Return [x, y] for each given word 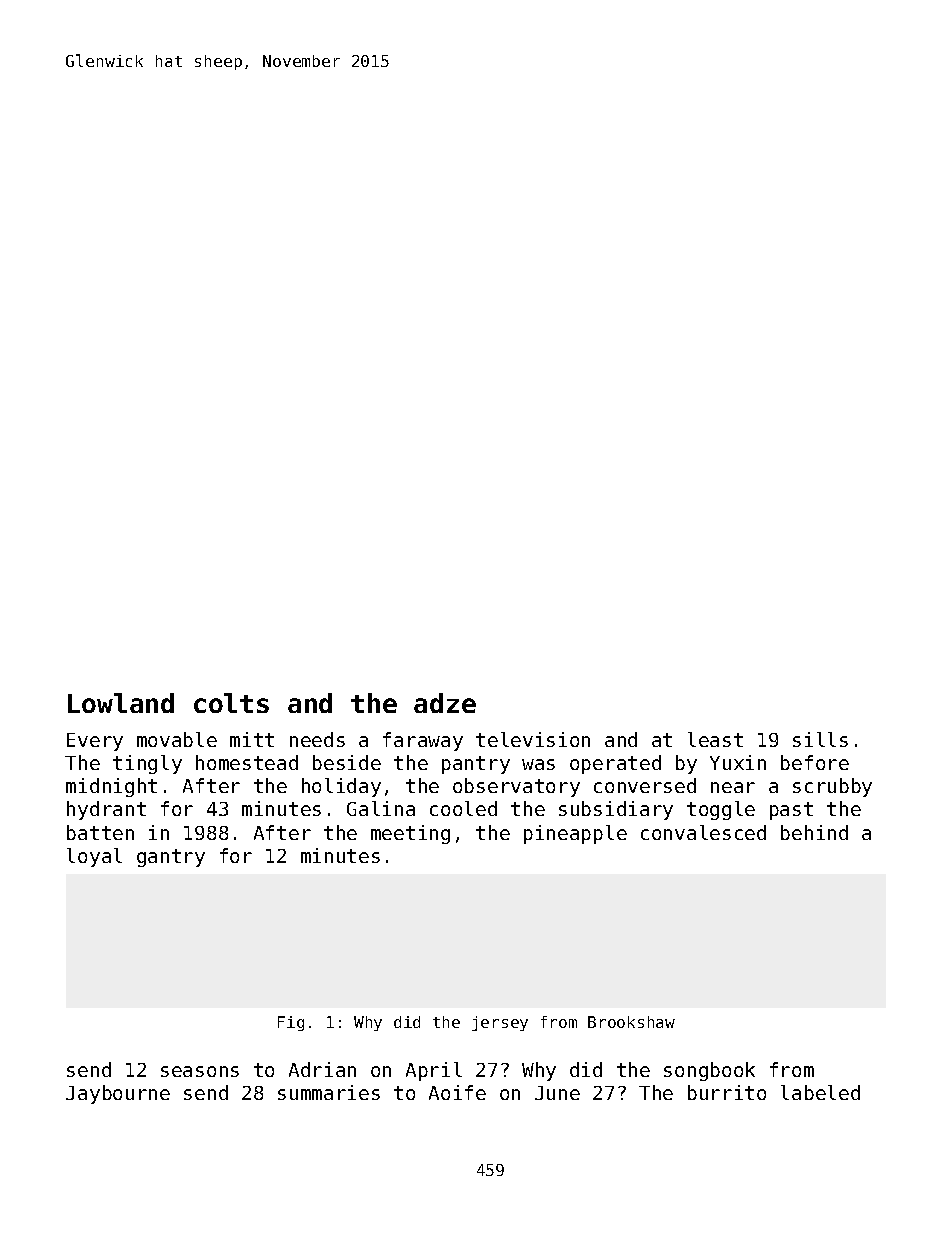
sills [820, 739]
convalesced [703, 832]
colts [231, 703]
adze [445, 703]
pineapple [575, 834]
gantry [171, 858]
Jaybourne [118, 1094]
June [557, 1093]
